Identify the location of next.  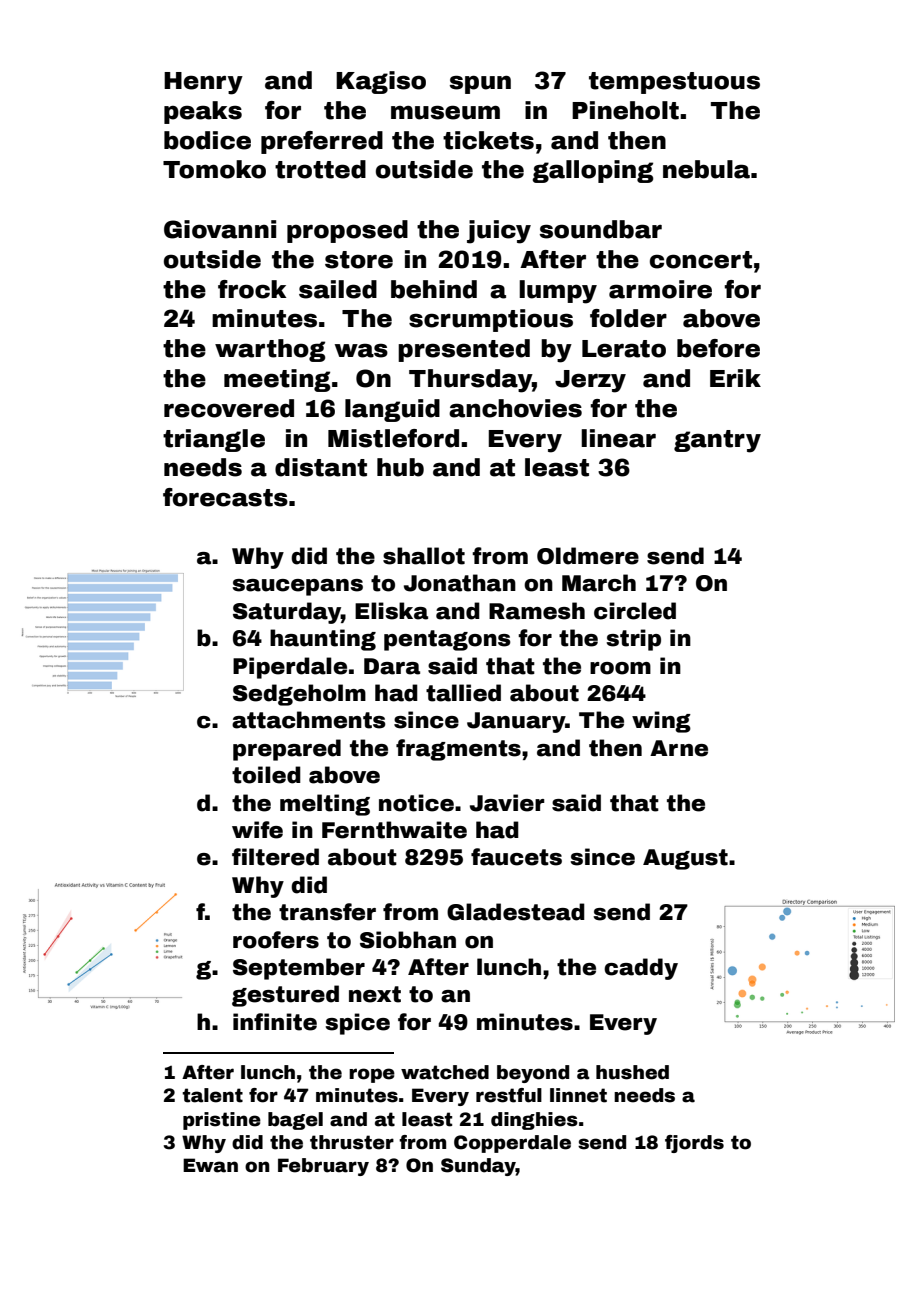
(375, 994).
